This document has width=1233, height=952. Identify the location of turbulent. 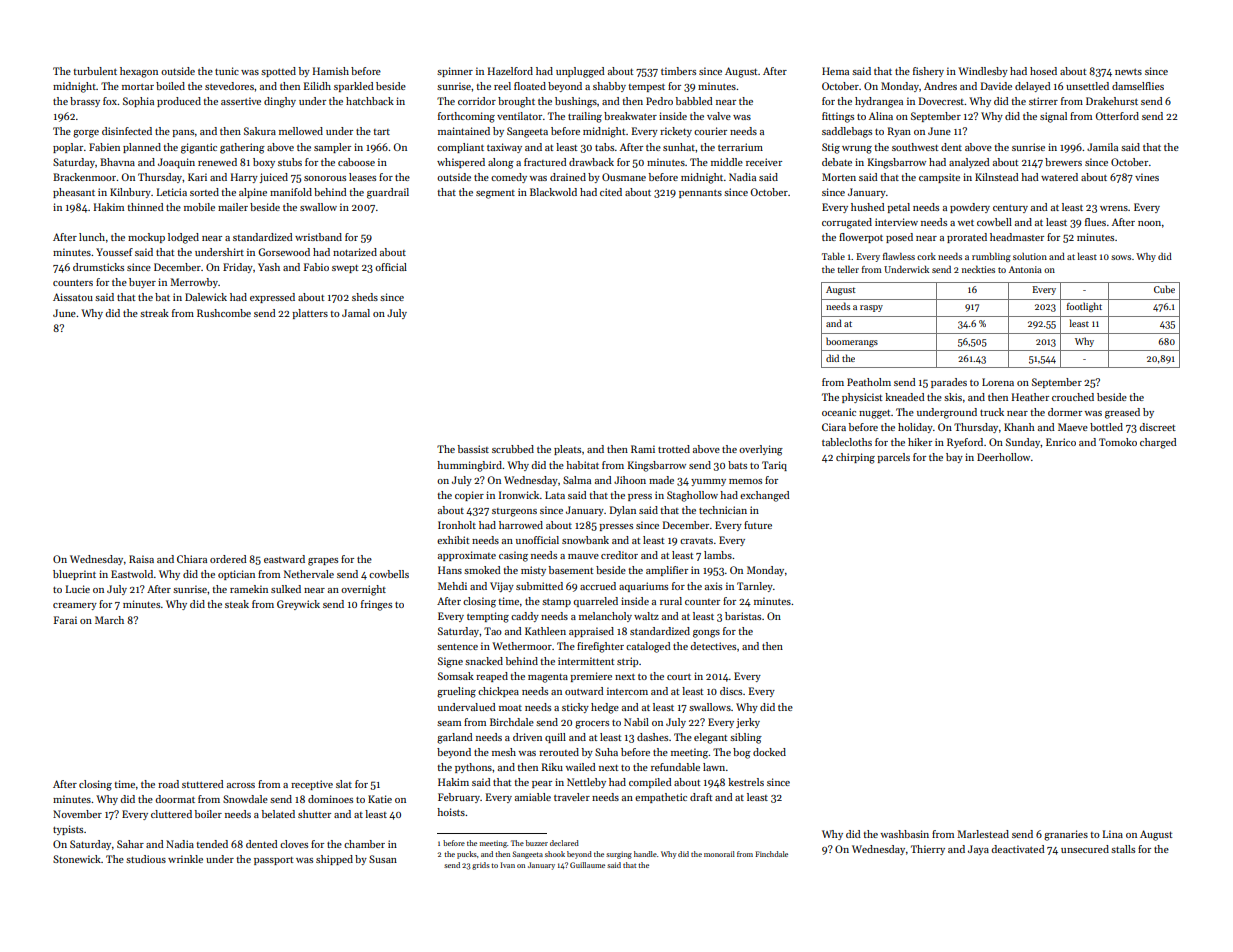
(95, 71).
